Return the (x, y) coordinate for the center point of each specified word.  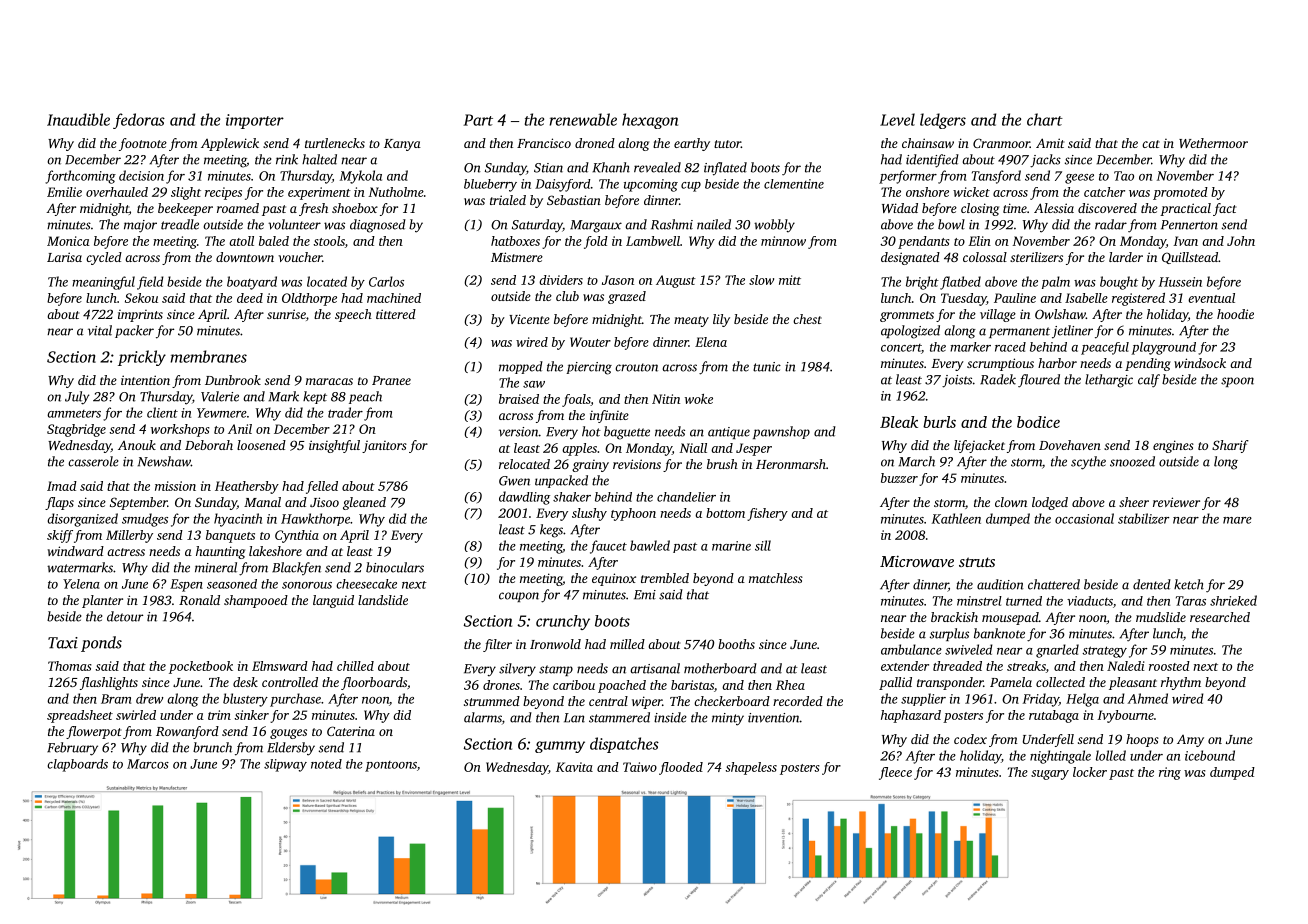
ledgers (943, 121)
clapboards (77, 765)
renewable (583, 119)
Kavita (574, 767)
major (140, 226)
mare (1237, 520)
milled (627, 644)
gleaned (364, 503)
